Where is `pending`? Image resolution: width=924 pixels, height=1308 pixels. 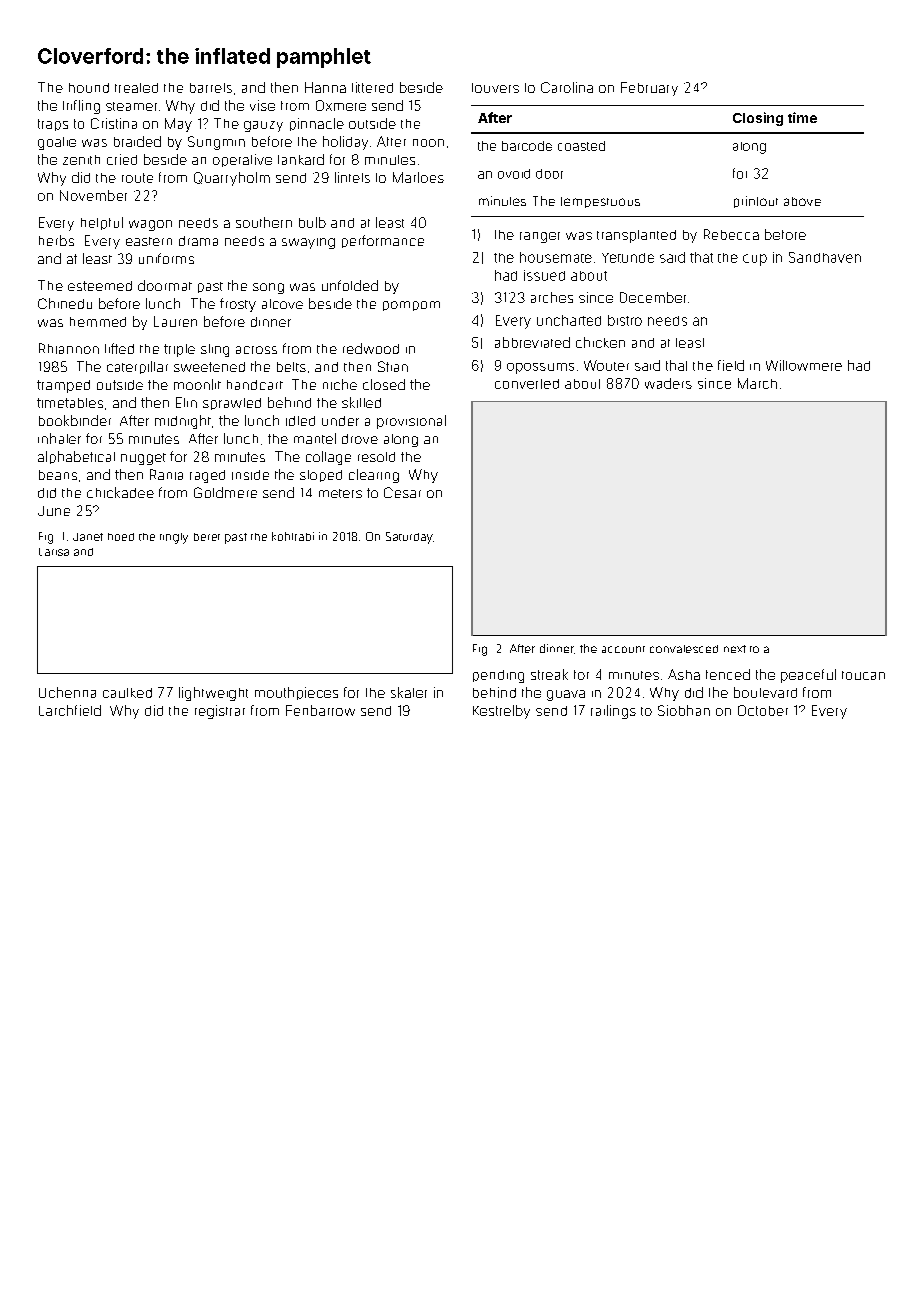
pending is located at coordinates (498, 676).
